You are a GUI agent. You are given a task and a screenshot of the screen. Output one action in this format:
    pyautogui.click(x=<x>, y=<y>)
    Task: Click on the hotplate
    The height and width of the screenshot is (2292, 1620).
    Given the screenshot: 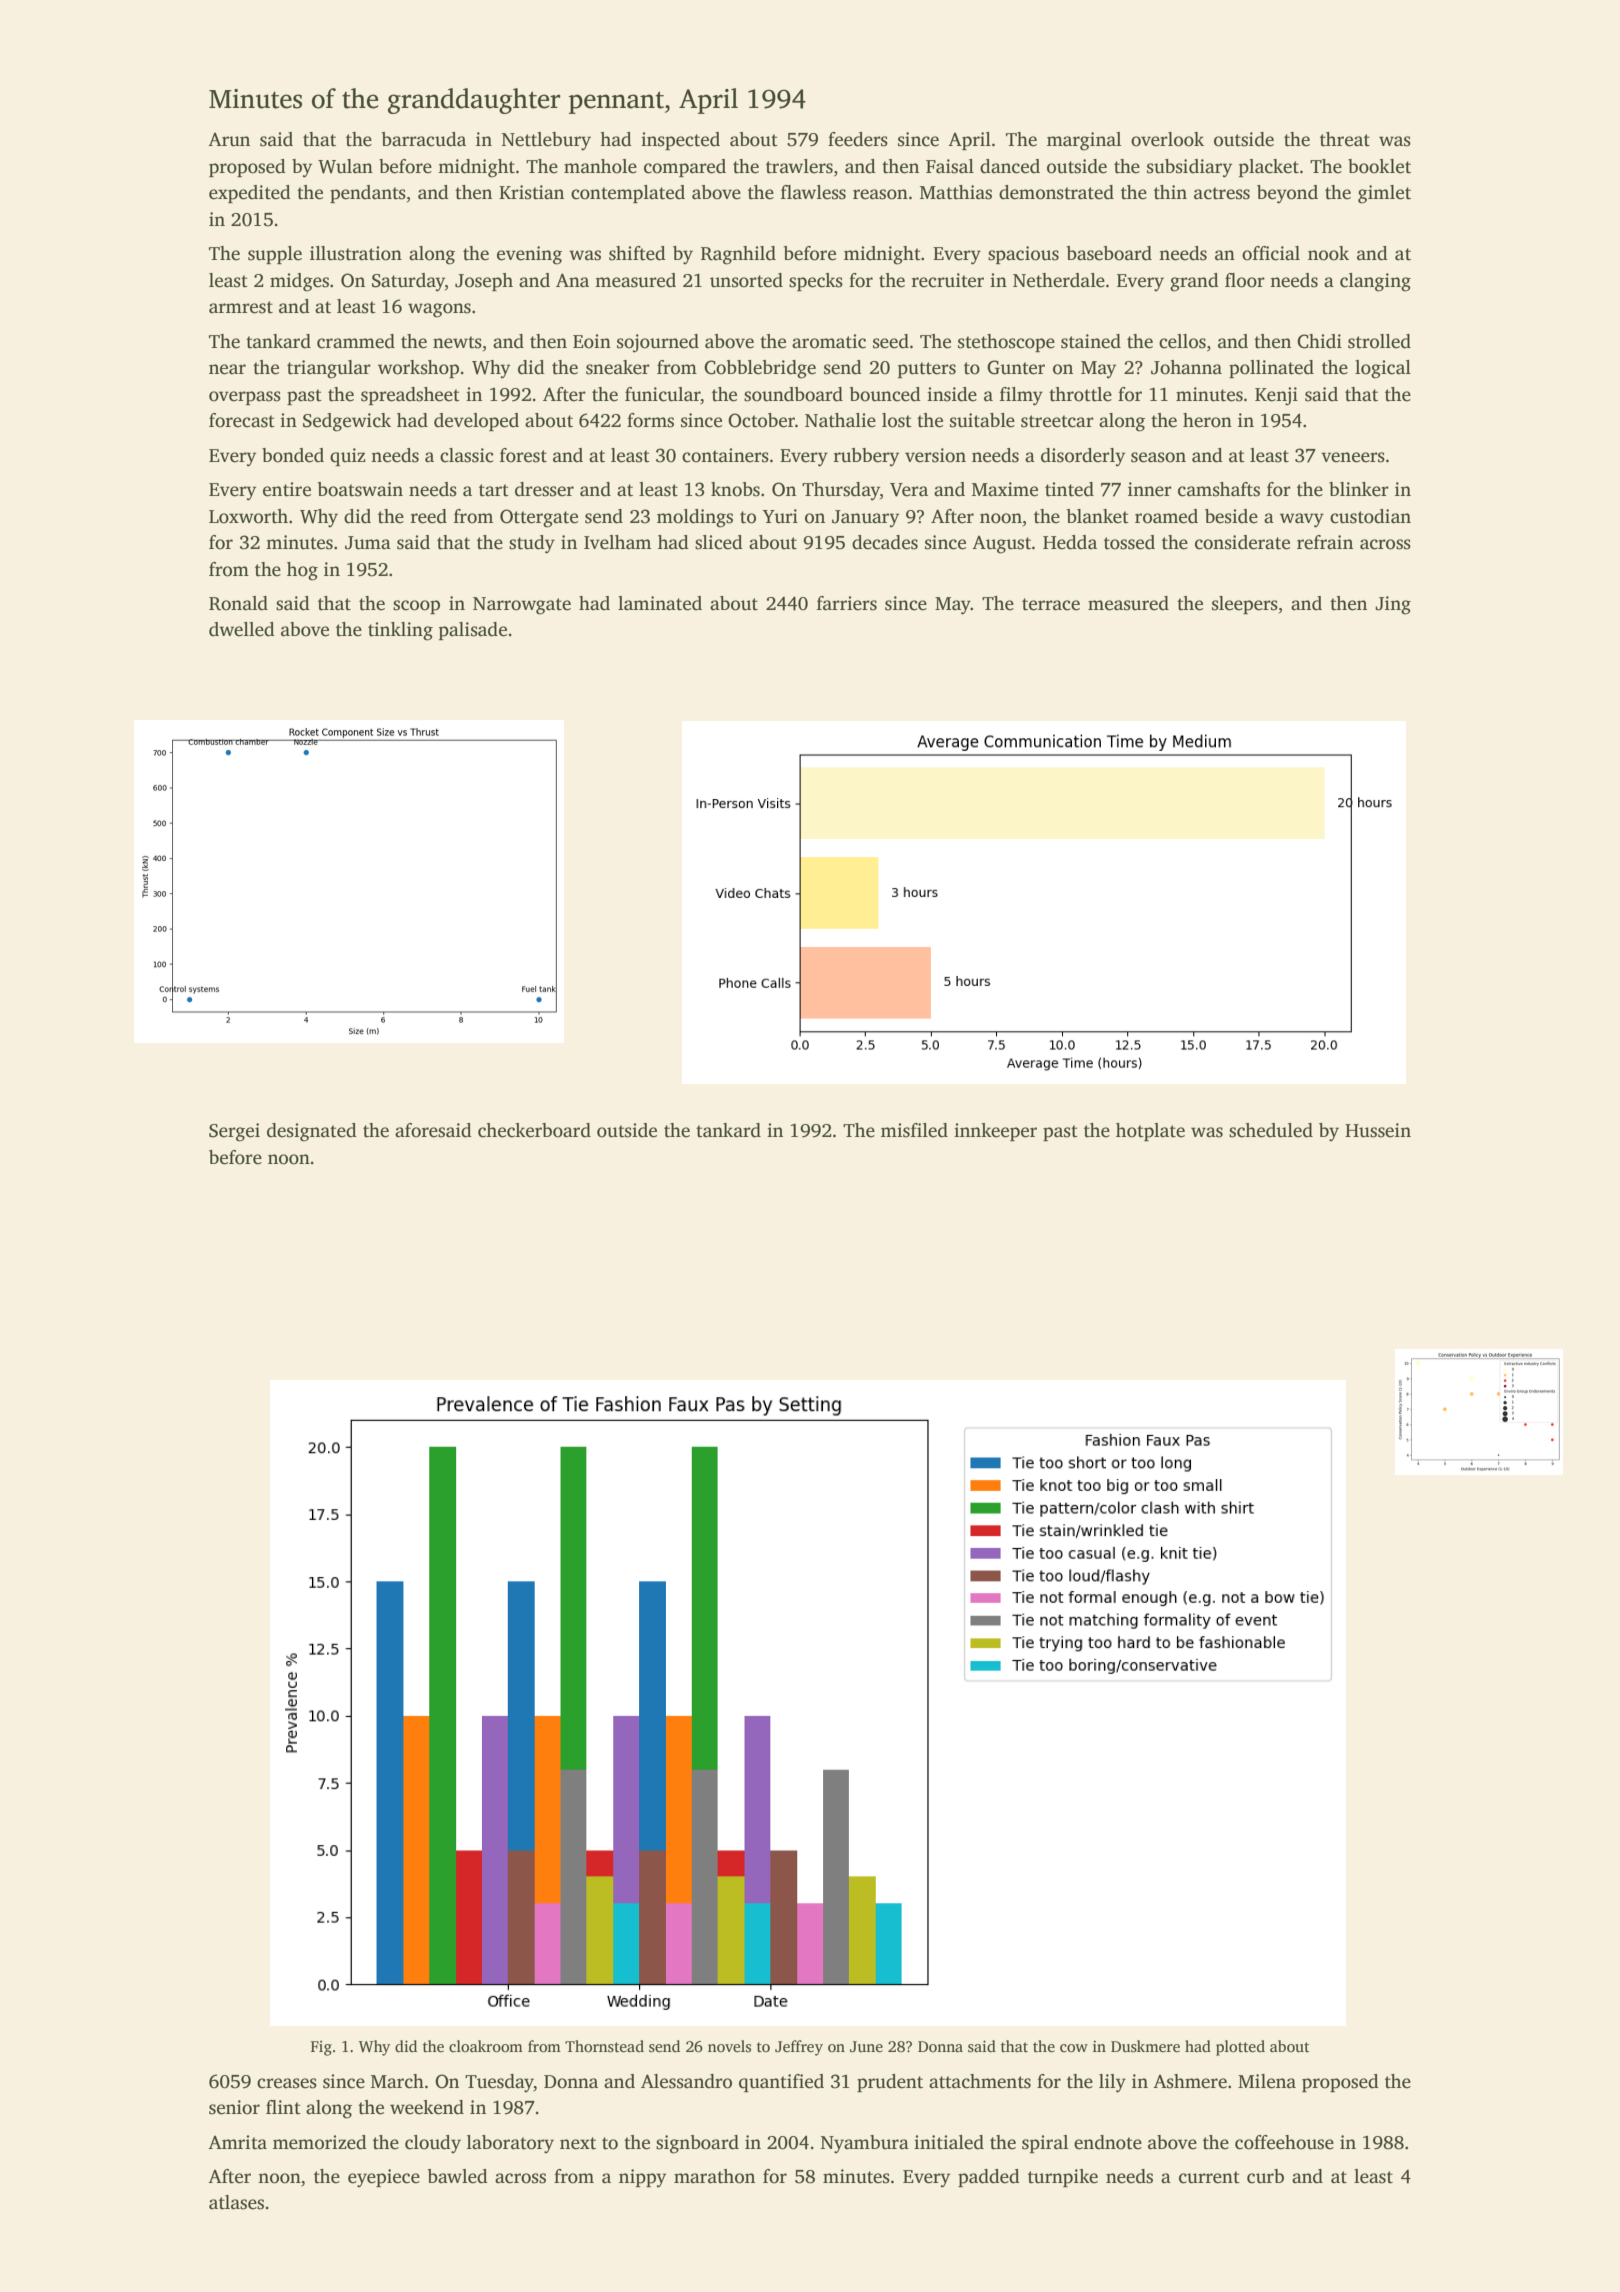 What is the action you would take?
    pyautogui.click(x=1150, y=1132)
